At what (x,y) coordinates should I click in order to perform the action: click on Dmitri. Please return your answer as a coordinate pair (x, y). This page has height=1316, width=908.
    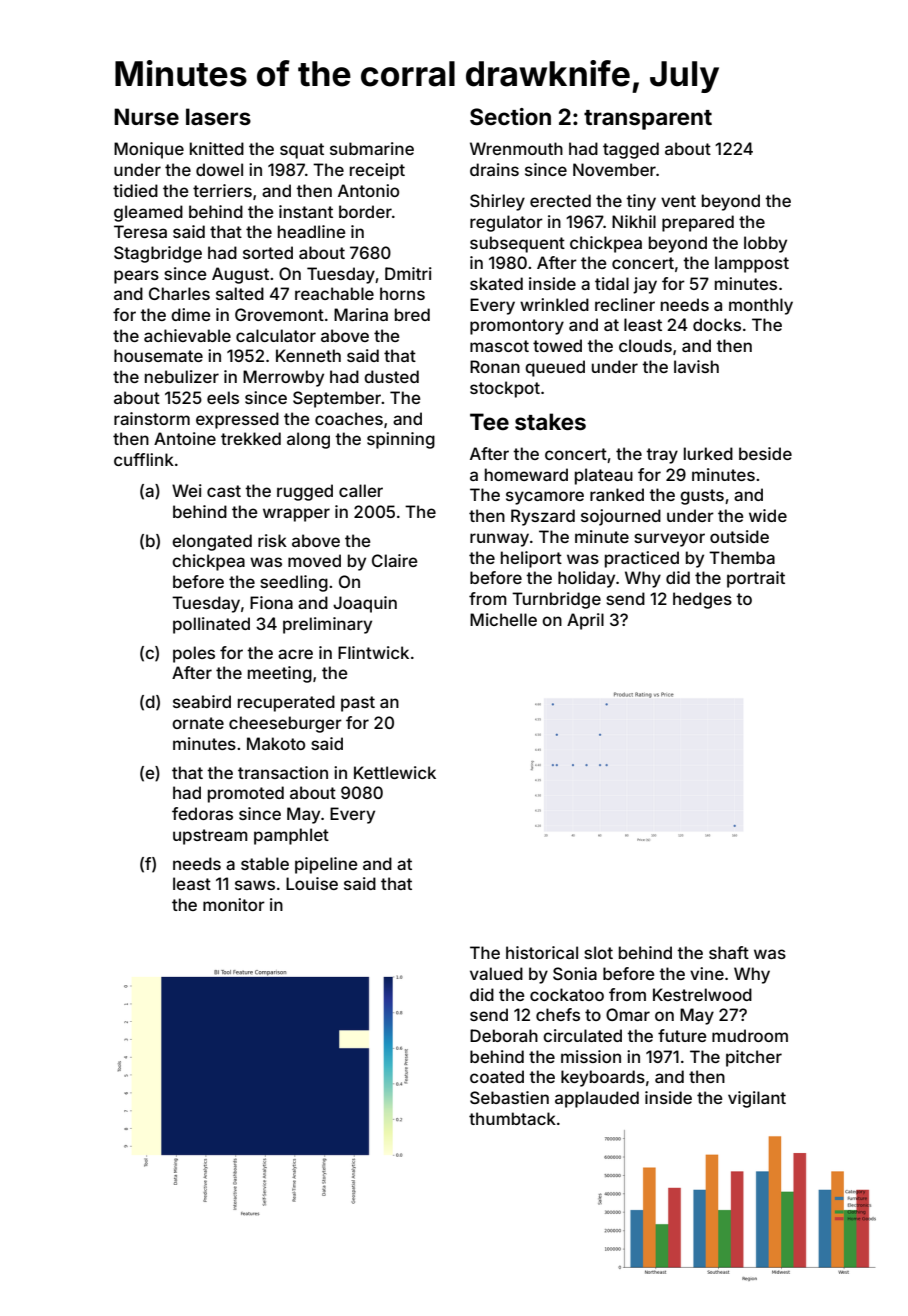
    Looking at the image, I should click on (408, 273).
